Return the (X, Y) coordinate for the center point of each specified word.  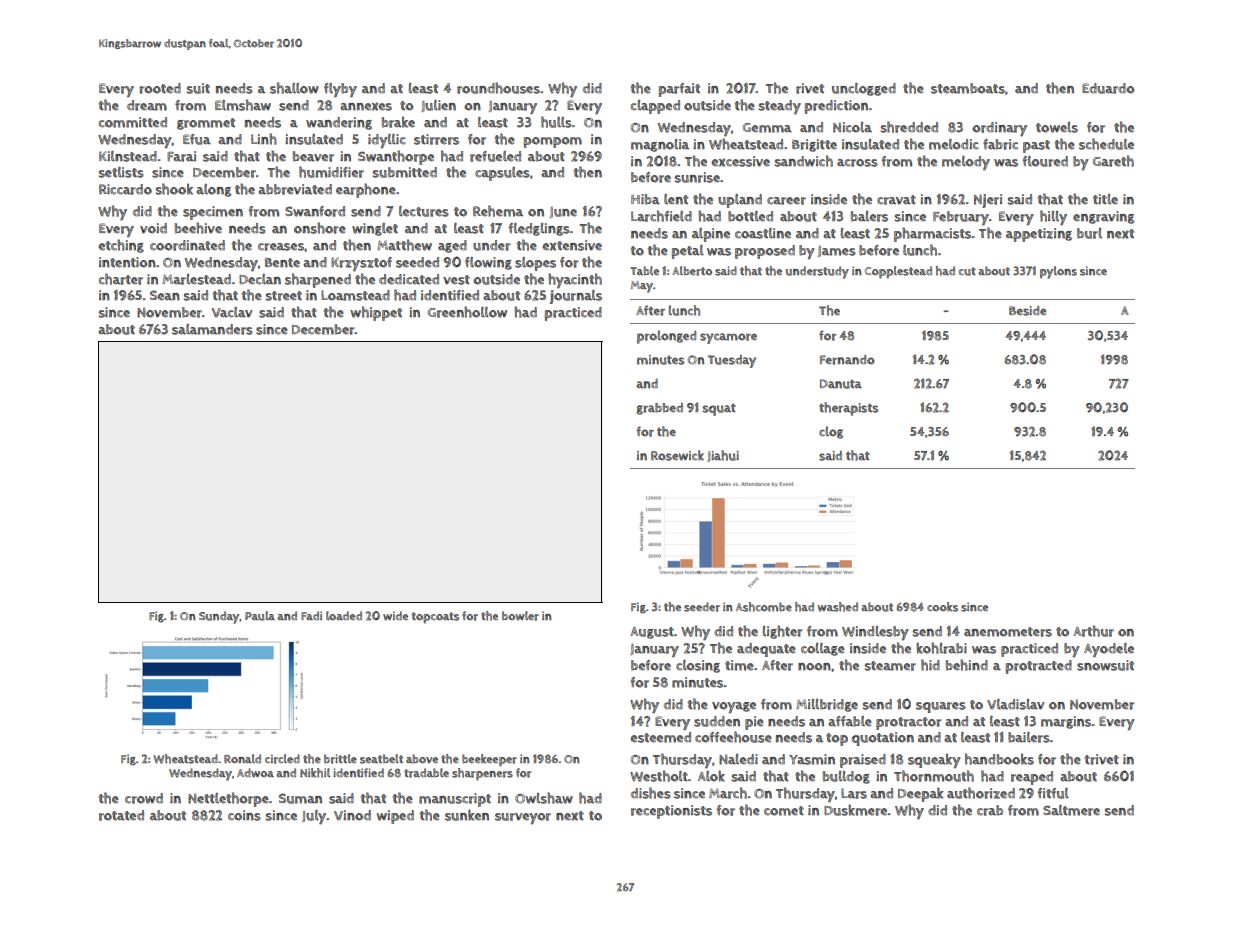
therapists (848, 409)
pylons (1058, 272)
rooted (160, 88)
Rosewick (677, 455)
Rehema (498, 211)
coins (244, 815)
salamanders (212, 329)
